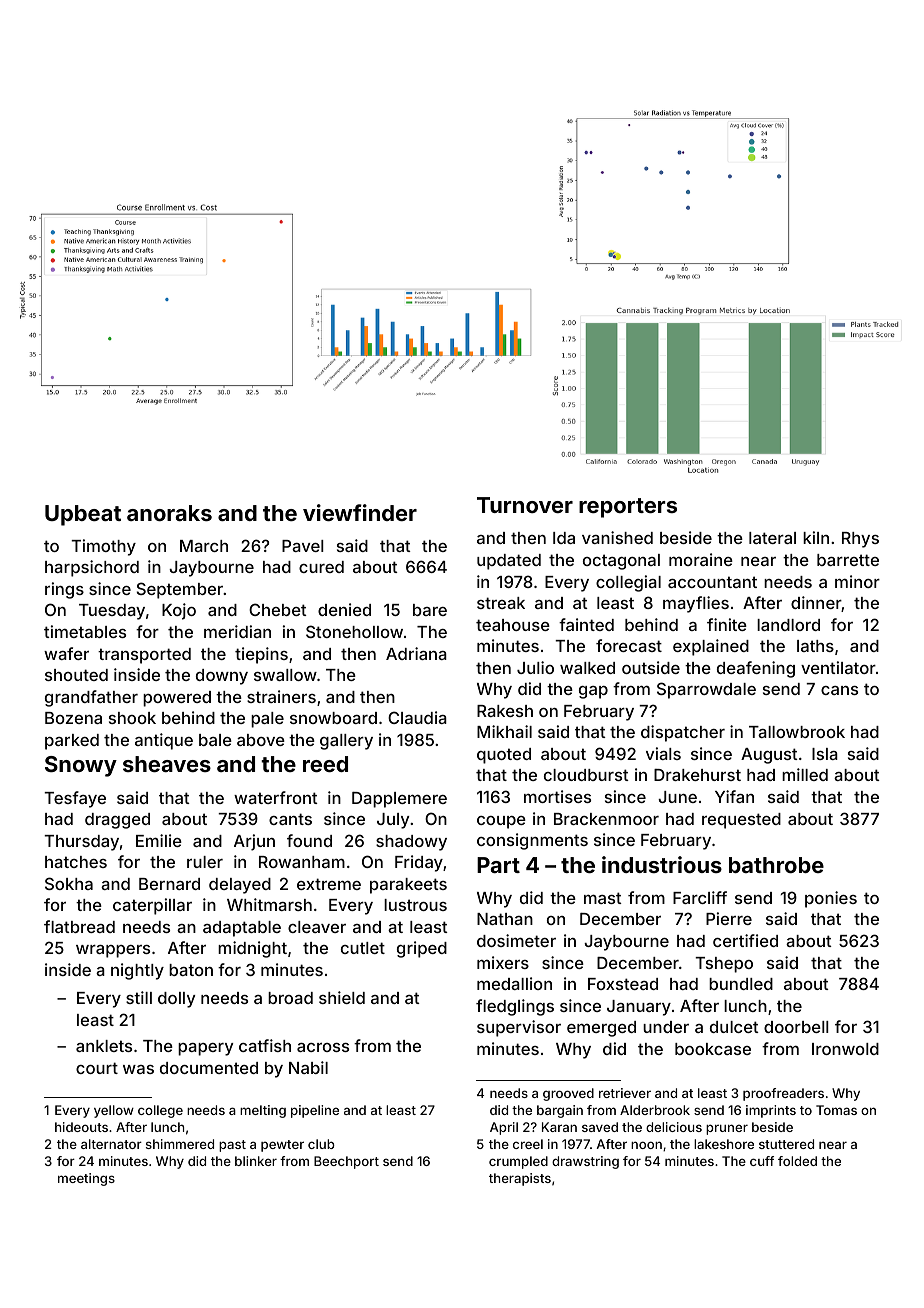 The height and width of the screenshot is (1308, 924). What do you see at coordinates (321, 567) in the screenshot?
I see `cured` at bounding box center [321, 567].
